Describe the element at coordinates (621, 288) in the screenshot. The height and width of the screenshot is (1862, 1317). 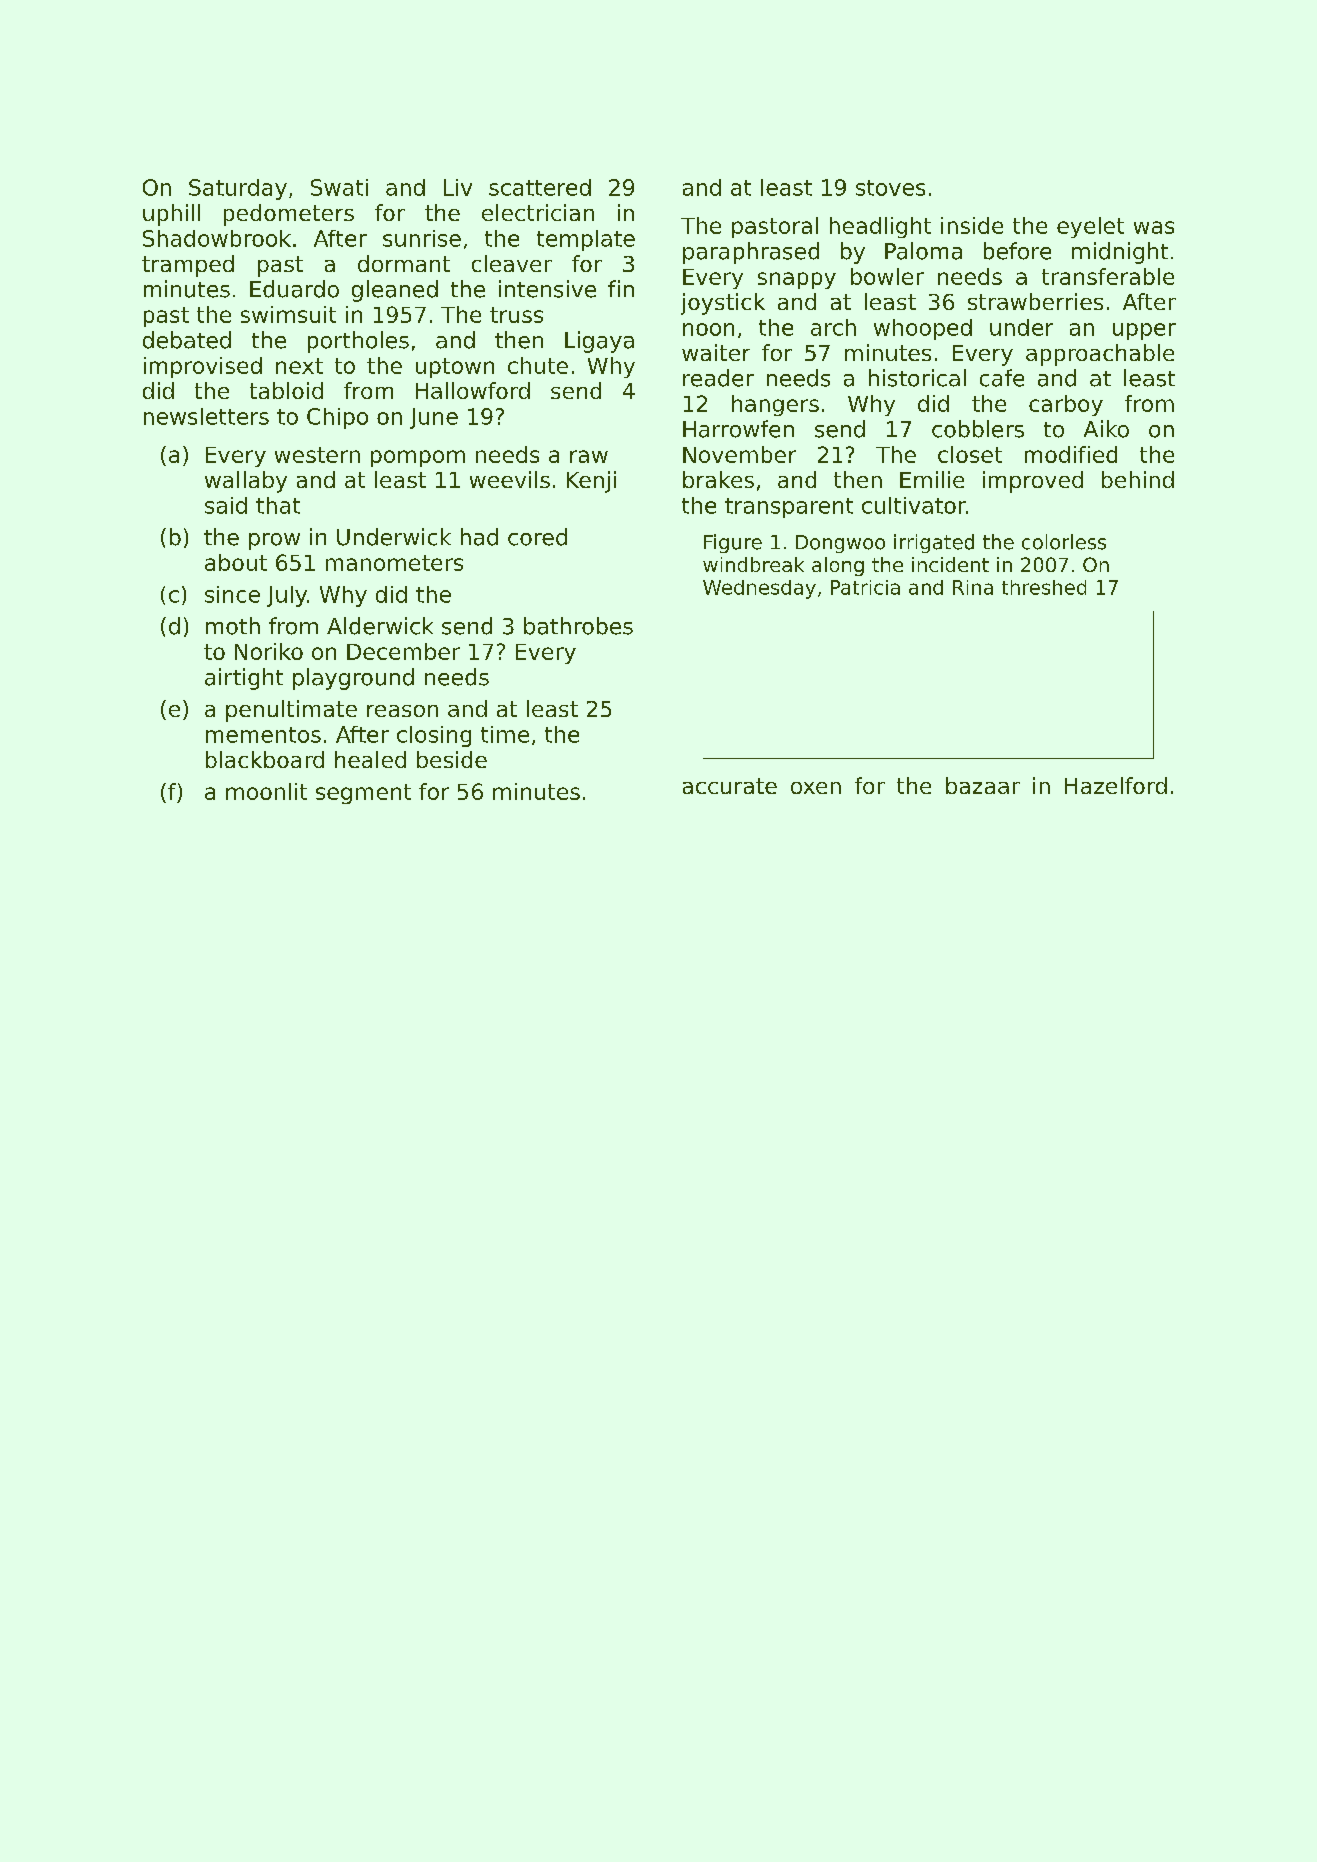
I see `fin` at that location.
